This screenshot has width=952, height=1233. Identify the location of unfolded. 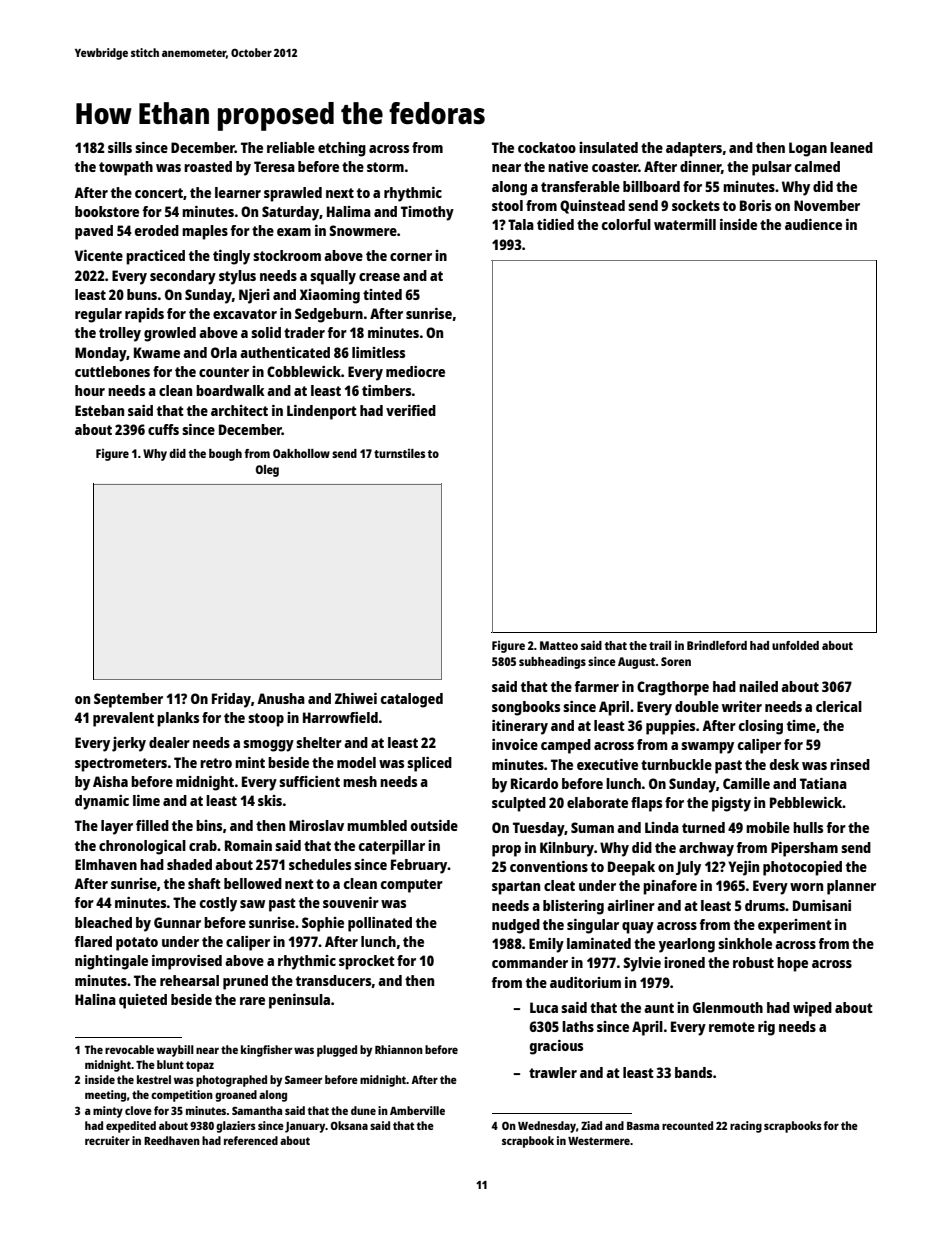
(795, 645).
